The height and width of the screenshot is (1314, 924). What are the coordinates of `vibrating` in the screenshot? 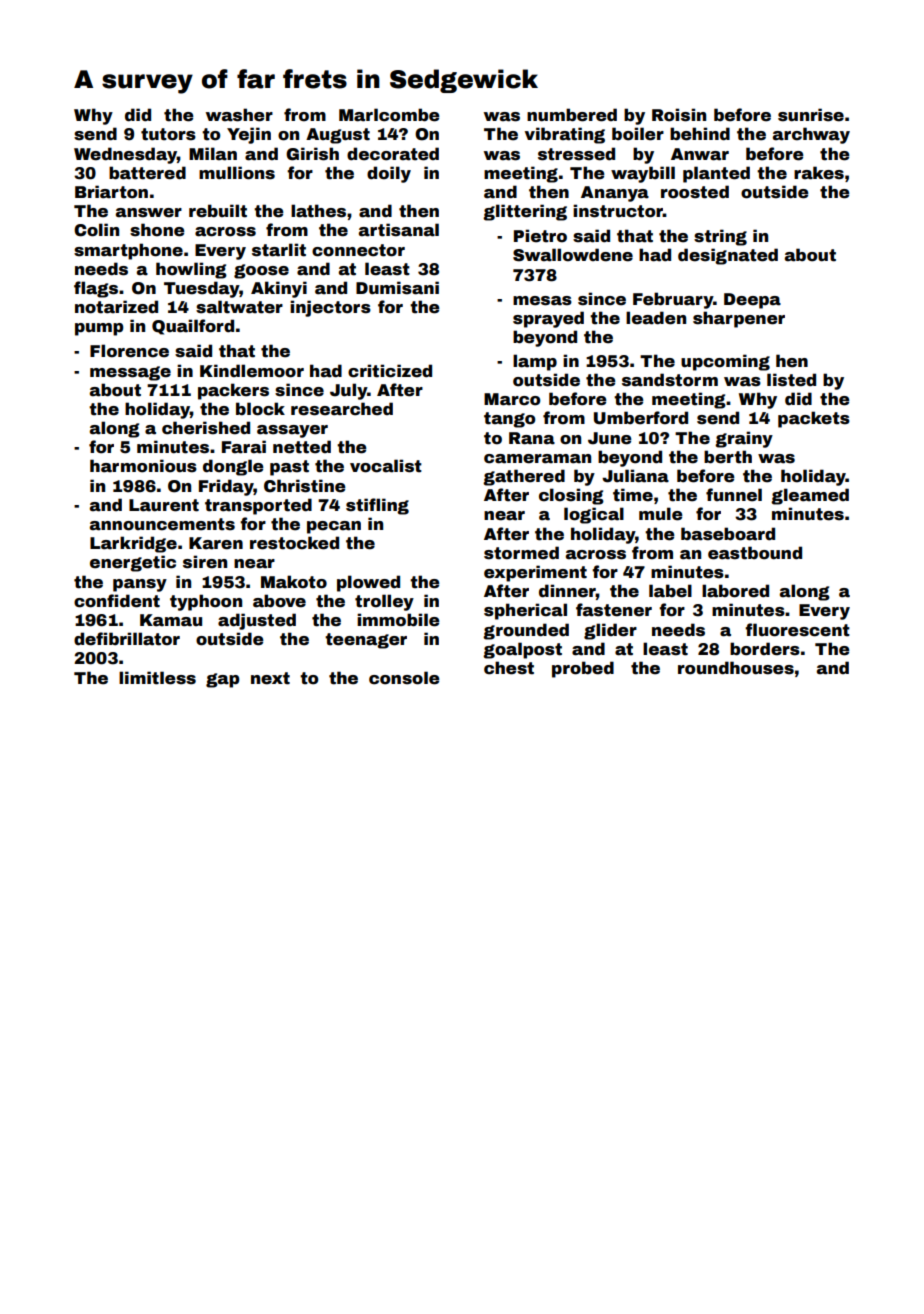 It's located at (565, 135).
